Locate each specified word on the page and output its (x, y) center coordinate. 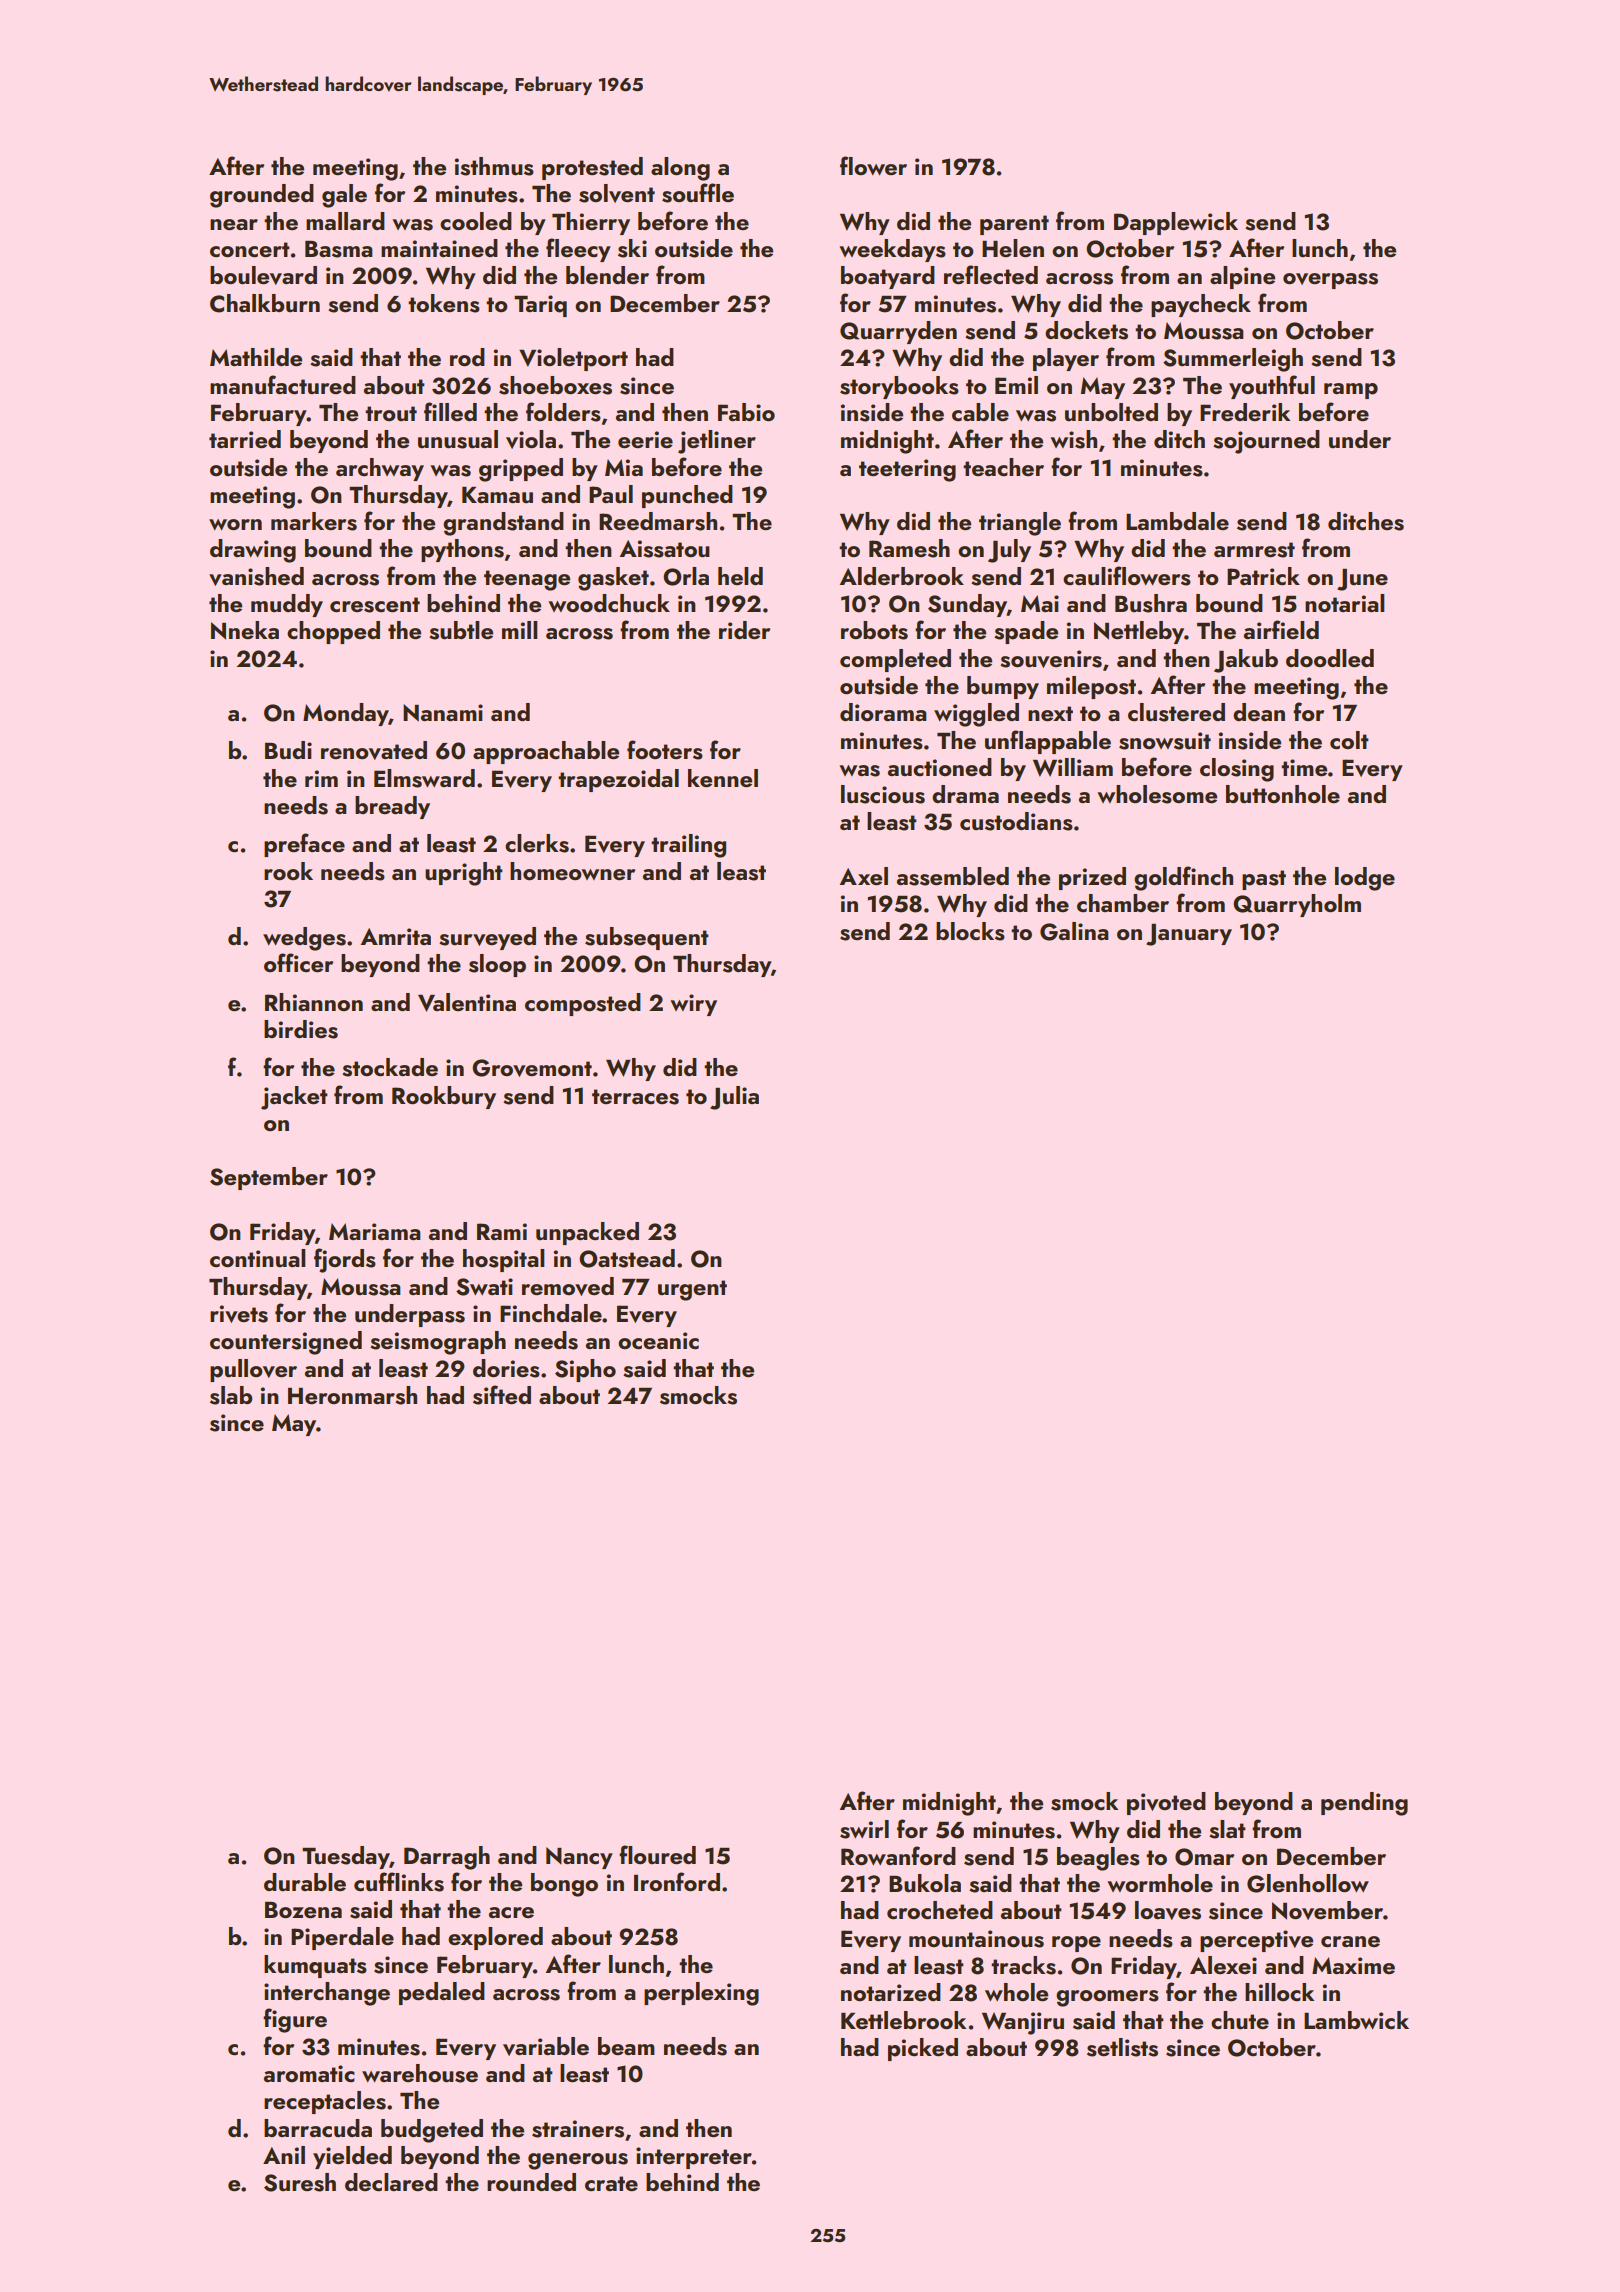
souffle (698, 193)
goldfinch (1183, 878)
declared (391, 2182)
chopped (333, 632)
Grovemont (532, 1068)
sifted (502, 1395)
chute (1240, 2020)
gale (344, 196)
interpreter (694, 2158)
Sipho (585, 1370)
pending (1364, 1804)
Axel (864, 876)
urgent (692, 1290)
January (1189, 935)
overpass (1330, 281)
